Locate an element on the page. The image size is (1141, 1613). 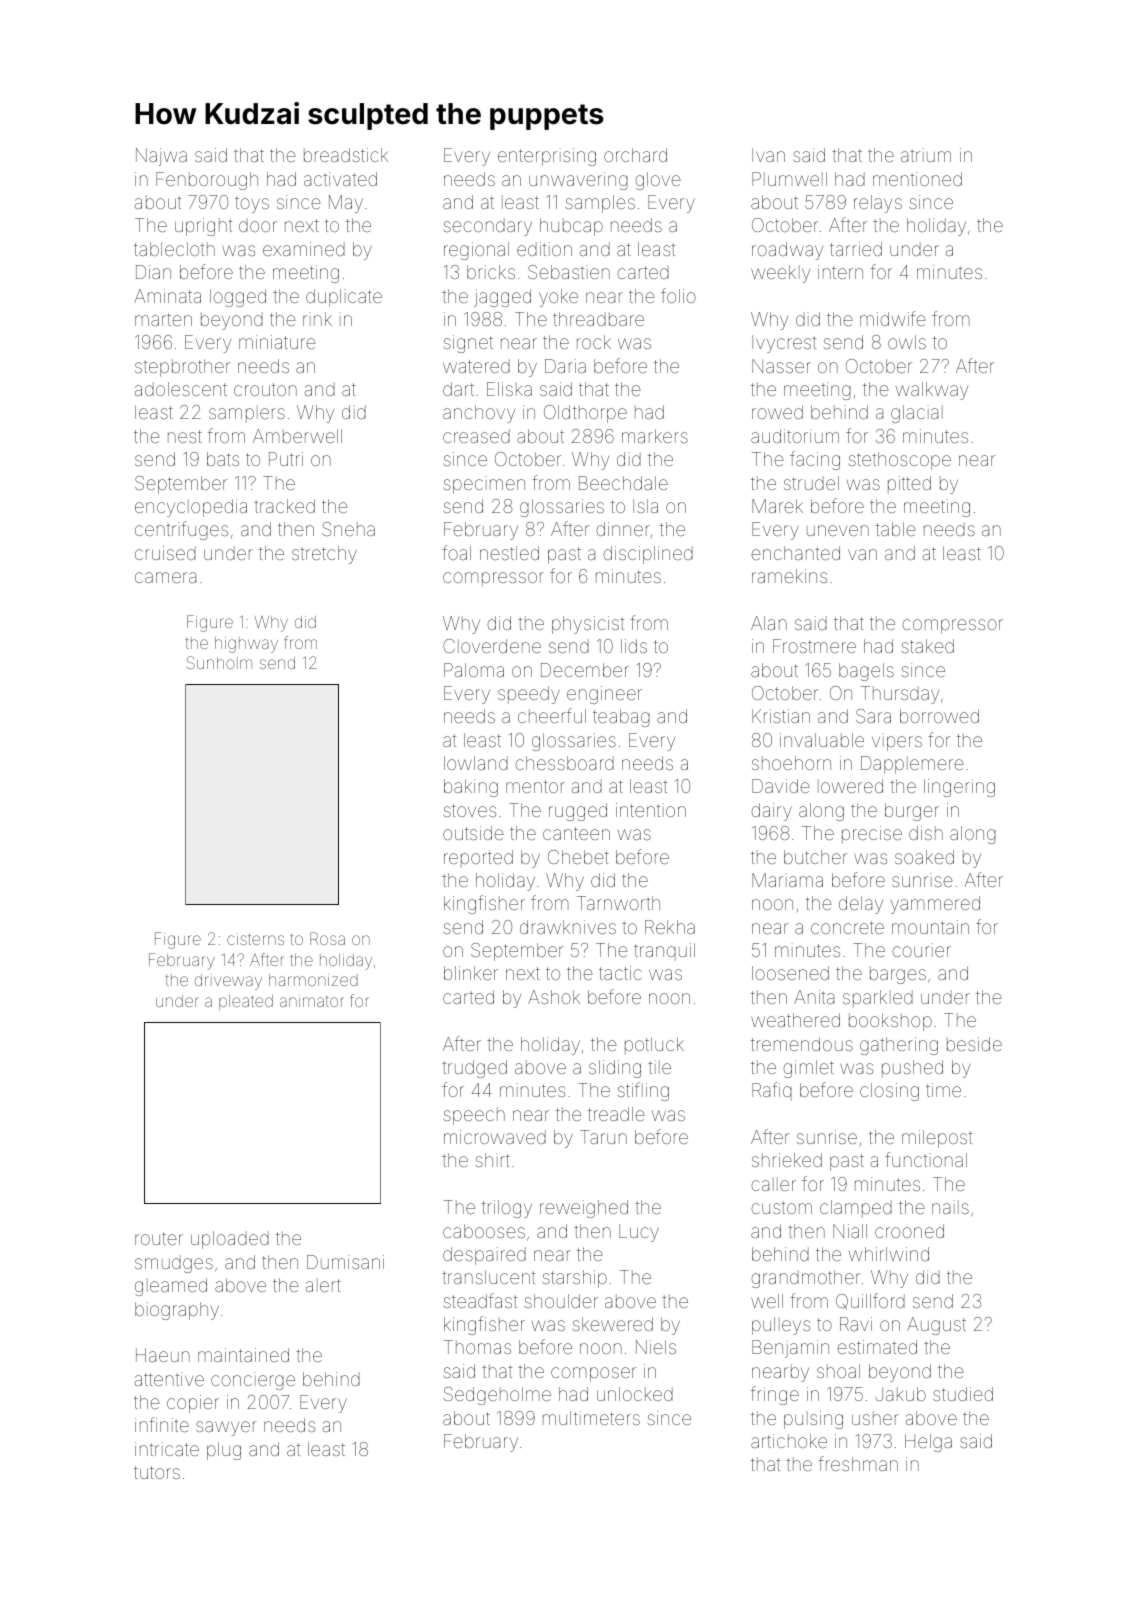
Quillford is located at coordinates (870, 1301).
